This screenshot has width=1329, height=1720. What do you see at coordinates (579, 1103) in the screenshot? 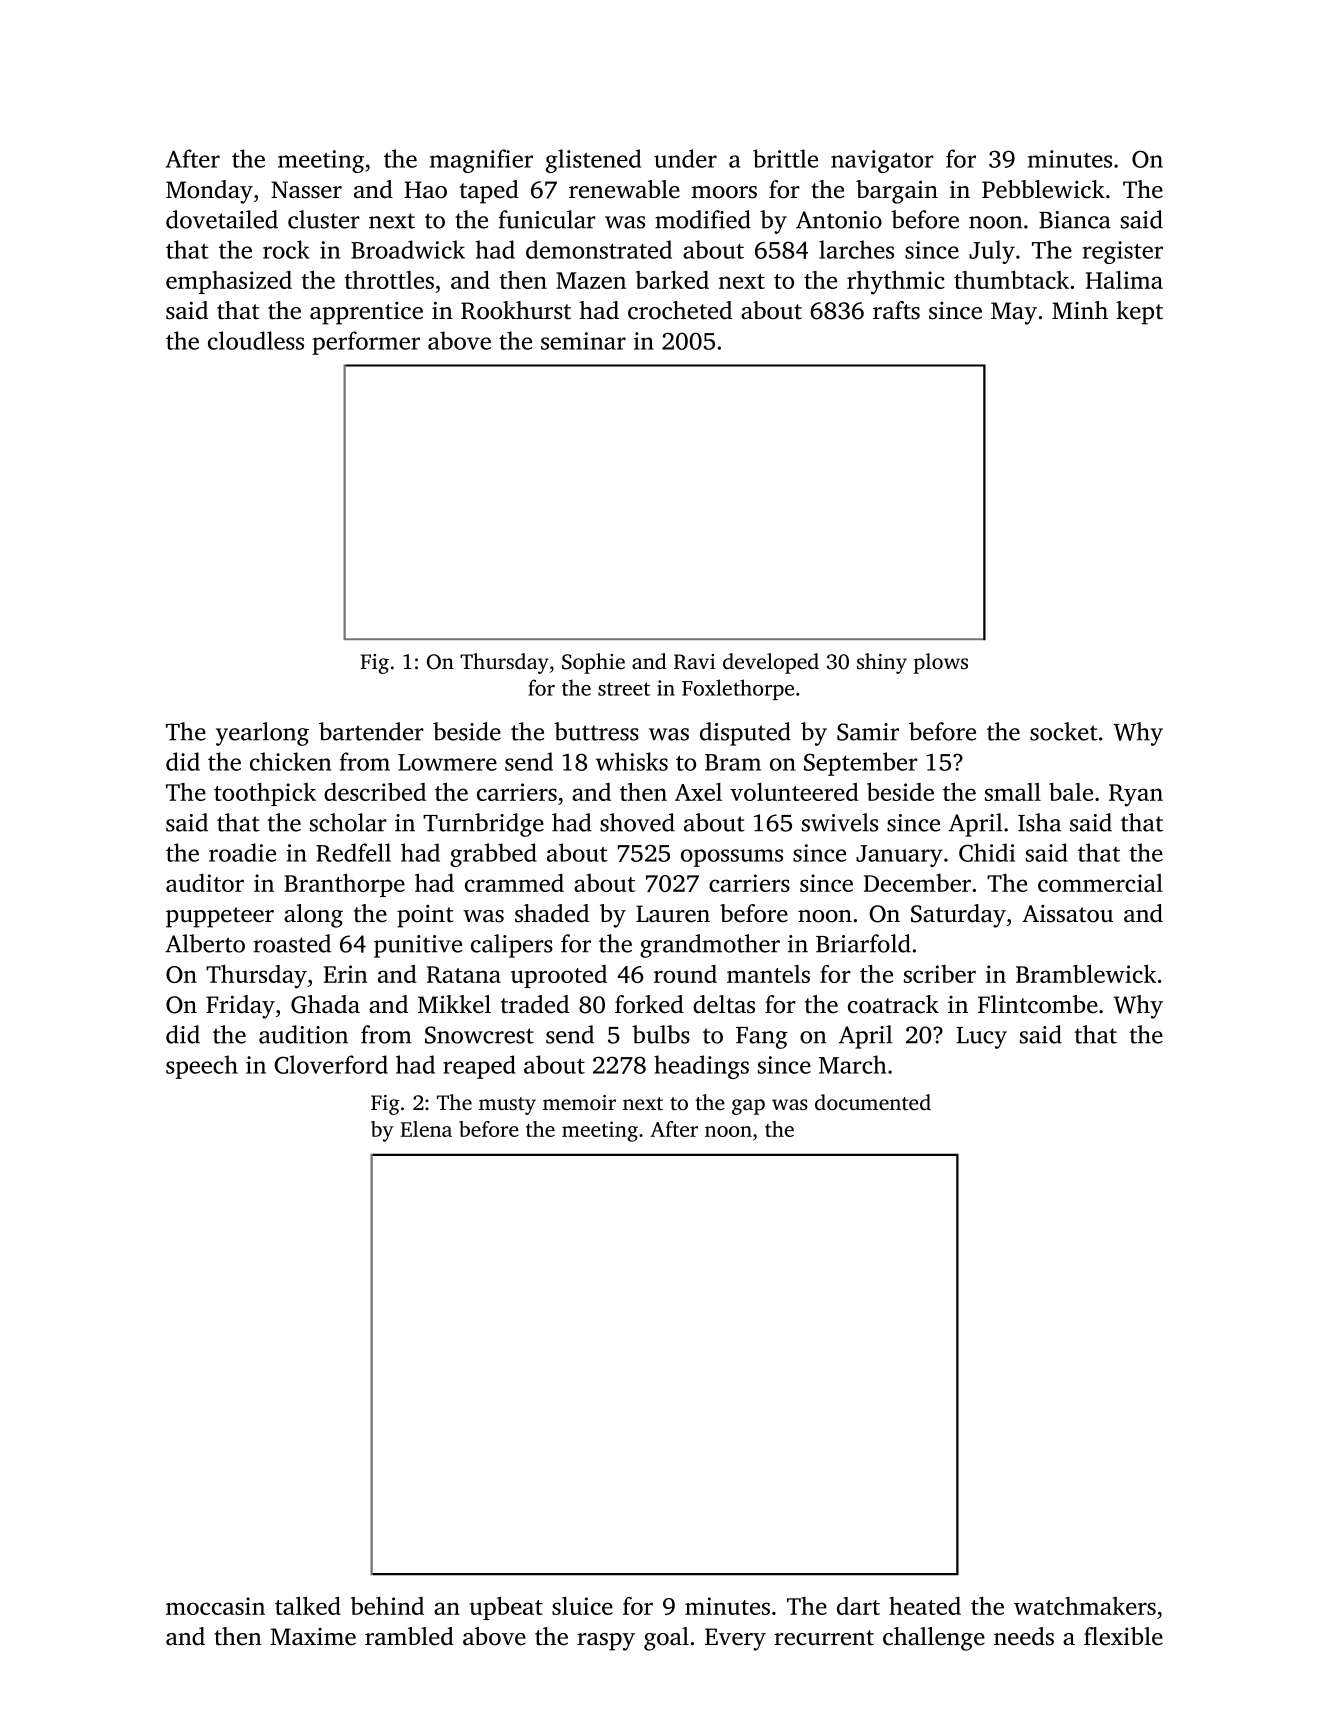
I see `memoir` at bounding box center [579, 1103].
